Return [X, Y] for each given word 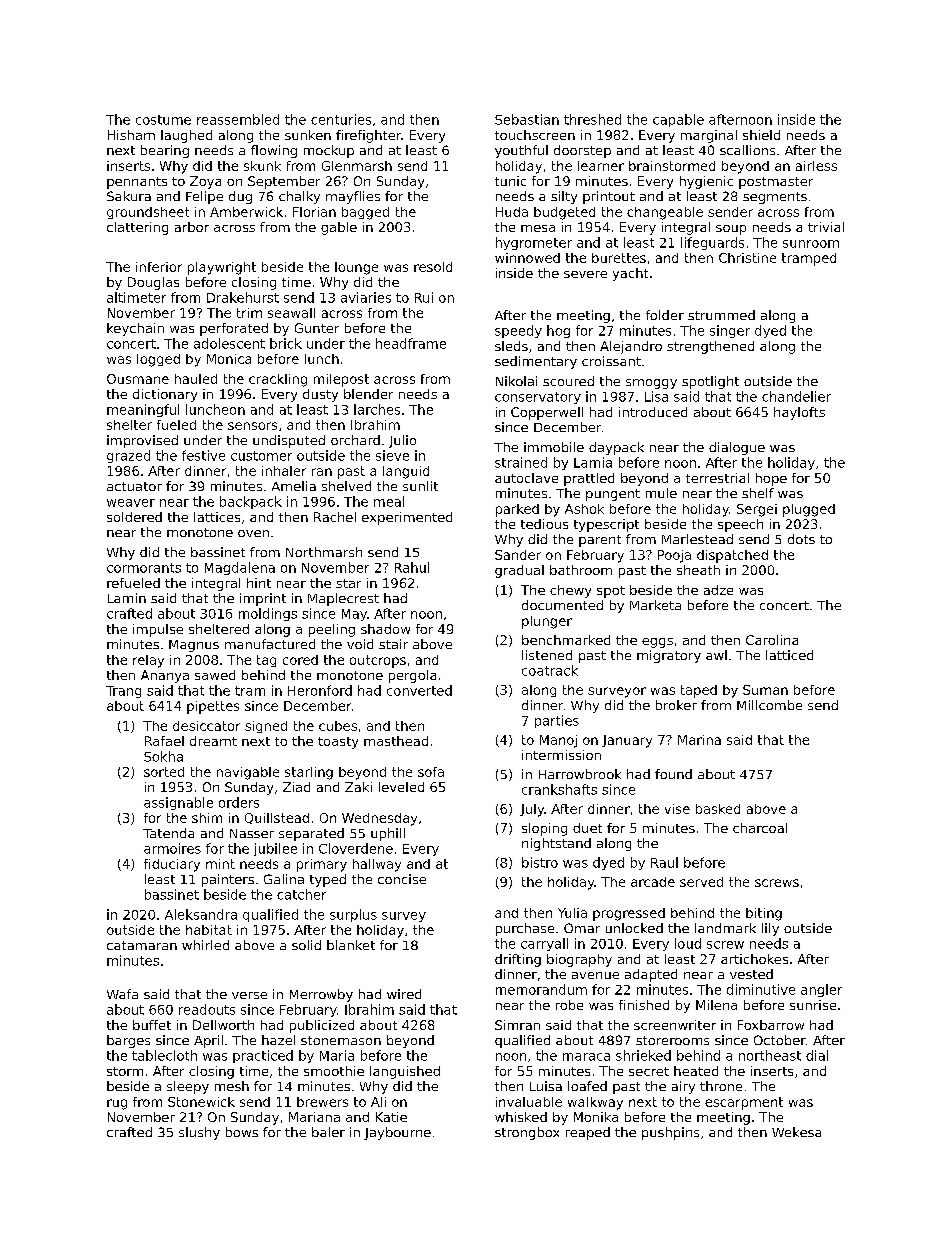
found [673, 774]
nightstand [556, 844]
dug [240, 197]
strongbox [527, 1133]
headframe [411, 343]
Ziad [296, 787]
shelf [758, 493]
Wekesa [796, 1132]
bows [242, 1132]
